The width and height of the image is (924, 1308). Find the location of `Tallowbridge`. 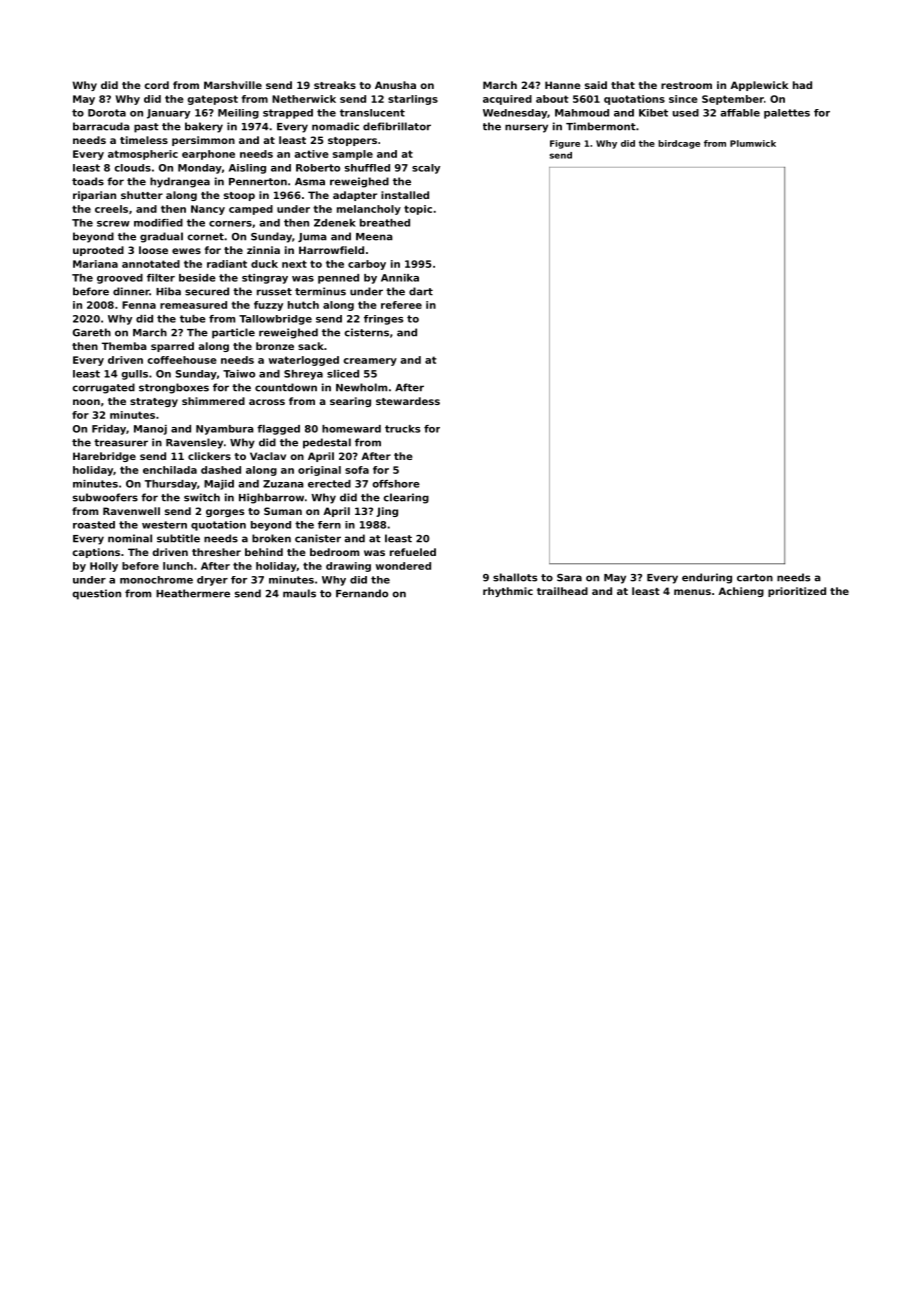

Tallowbridge is located at coordinates (275, 320).
